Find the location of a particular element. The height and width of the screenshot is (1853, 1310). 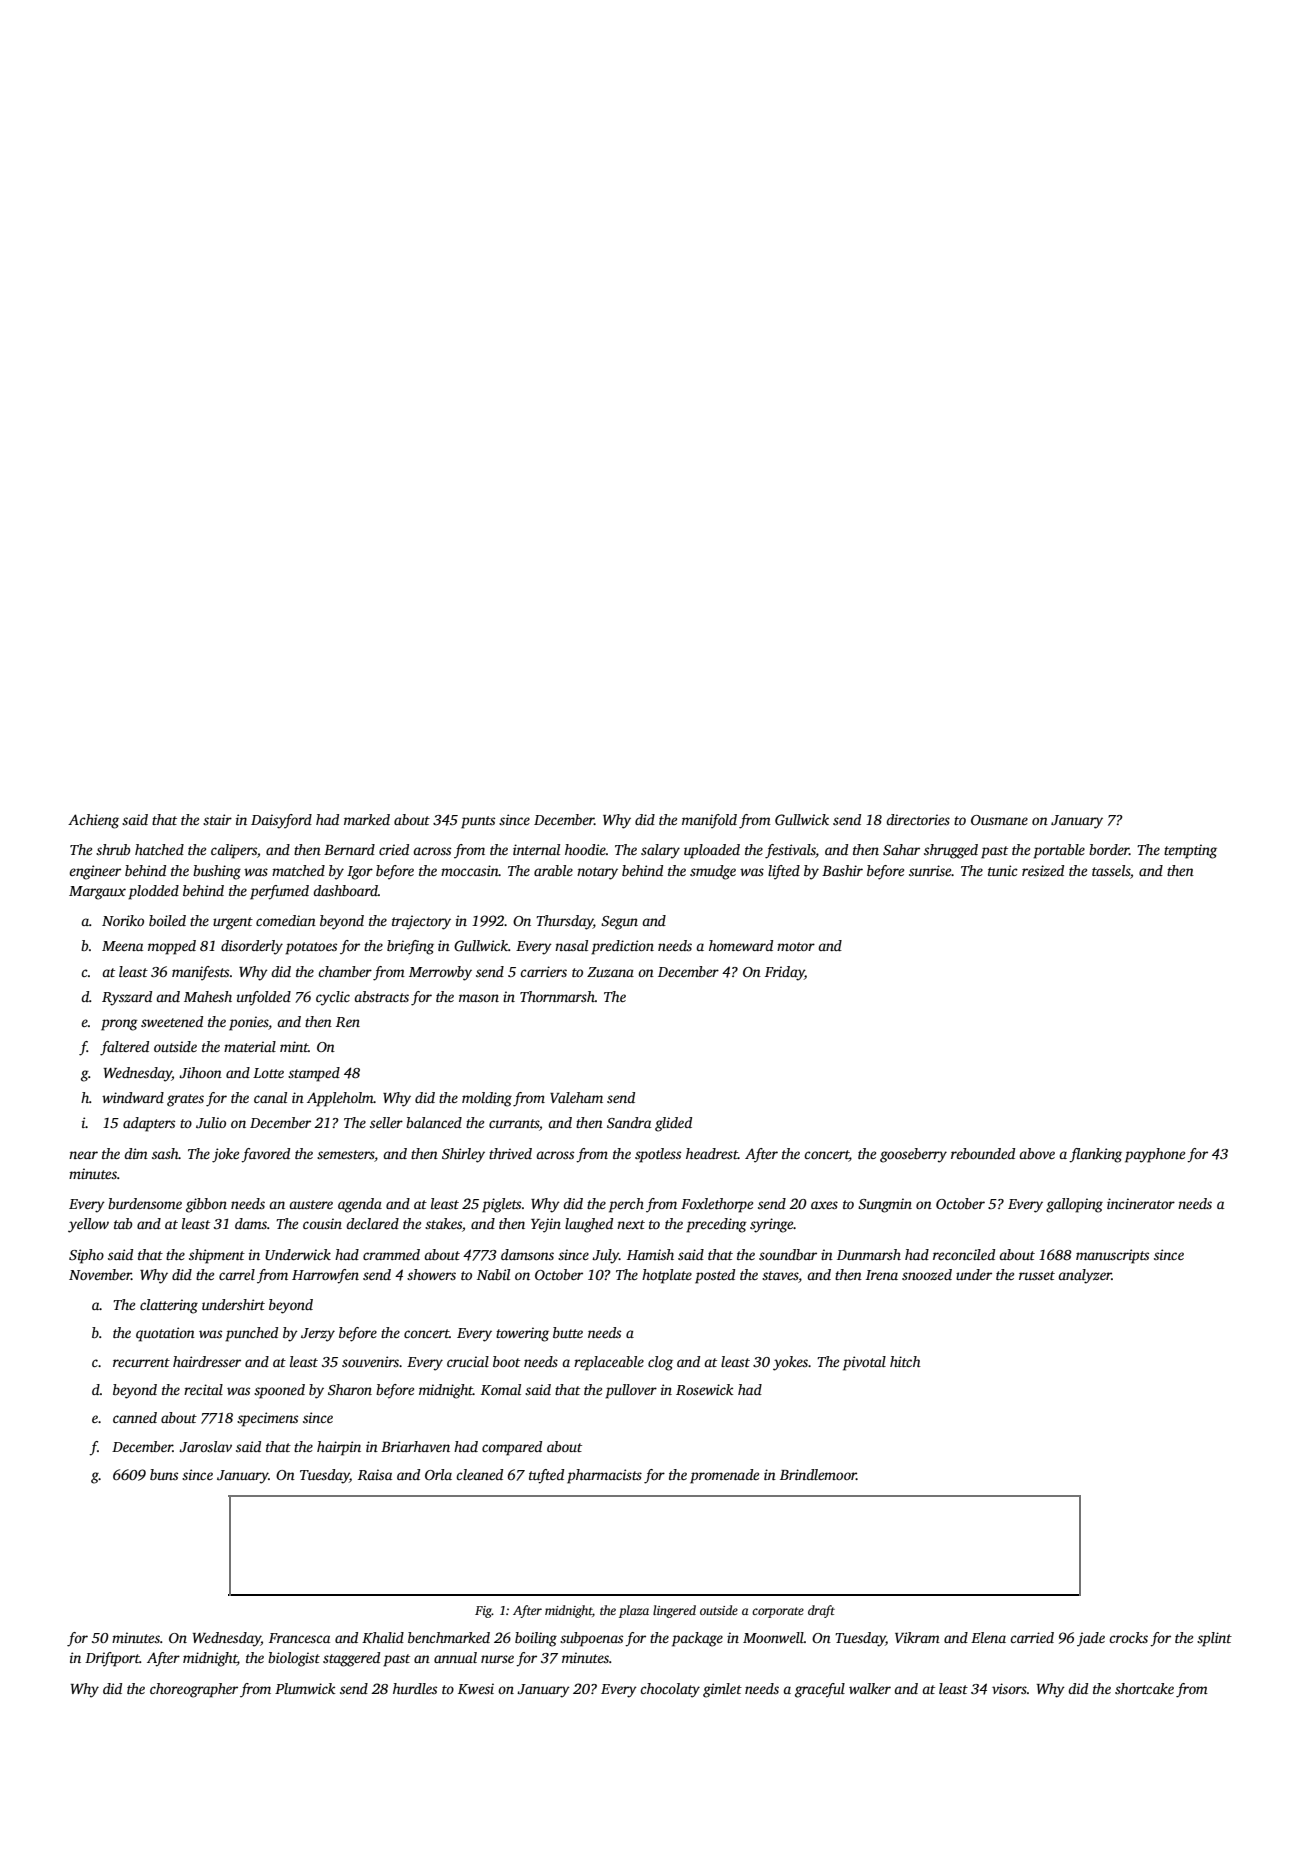

molding is located at coordinates (487, 1099).
